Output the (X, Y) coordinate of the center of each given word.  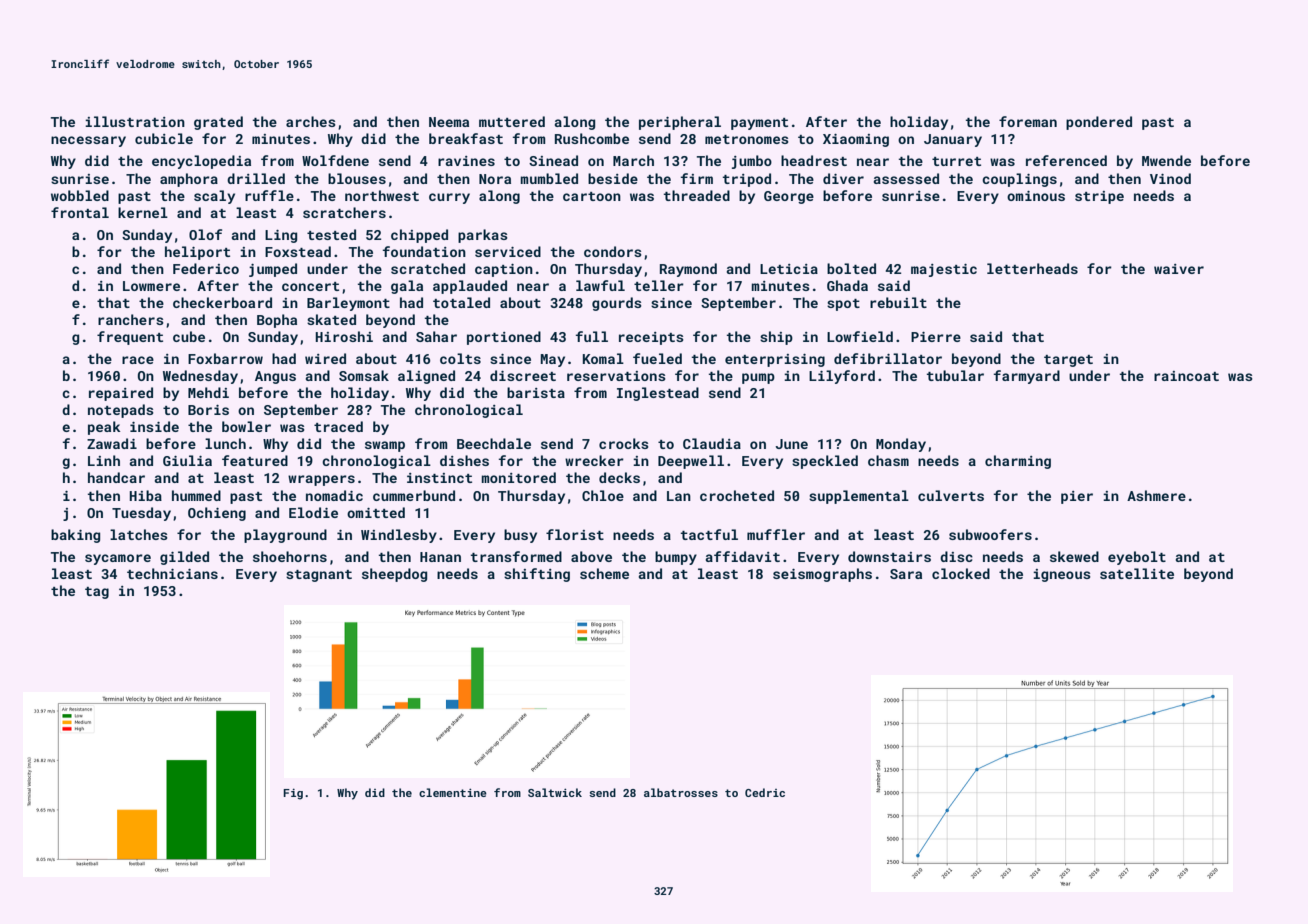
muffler (776, 534)
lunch (225, 443)
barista (536, 392)
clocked (961, 573)
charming (1018, 462)
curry (449, 198)
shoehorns (290, 556)
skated (331, 319)
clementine (453, 792)
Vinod (1170, 178)
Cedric (765, 792)
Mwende (1166, 160)
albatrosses (681, 792)
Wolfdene (335, 160)
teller (659, 285)
